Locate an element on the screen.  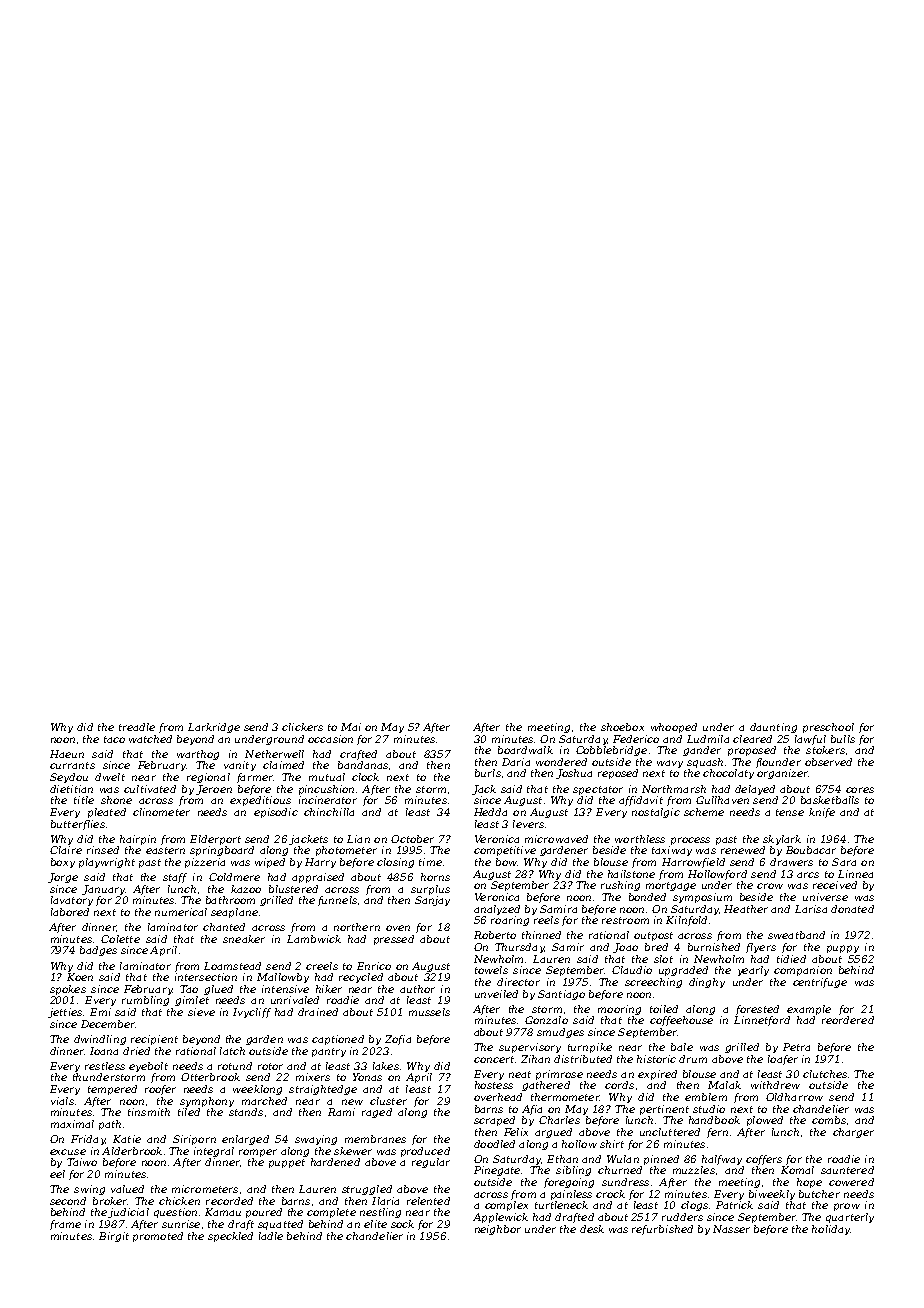
Northmarsh is located at coordinates (674, 789).
